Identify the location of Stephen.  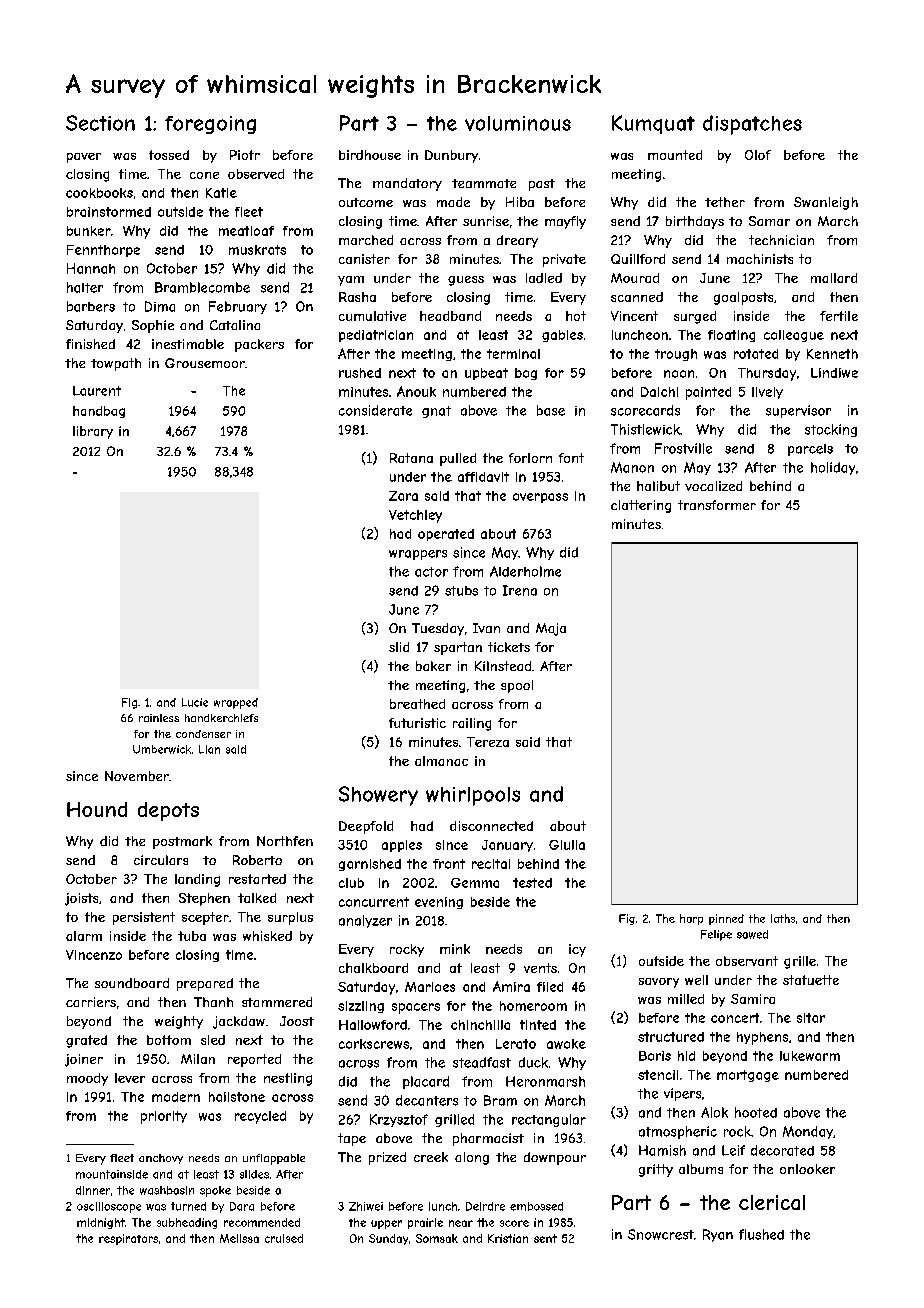
(204, 899).
